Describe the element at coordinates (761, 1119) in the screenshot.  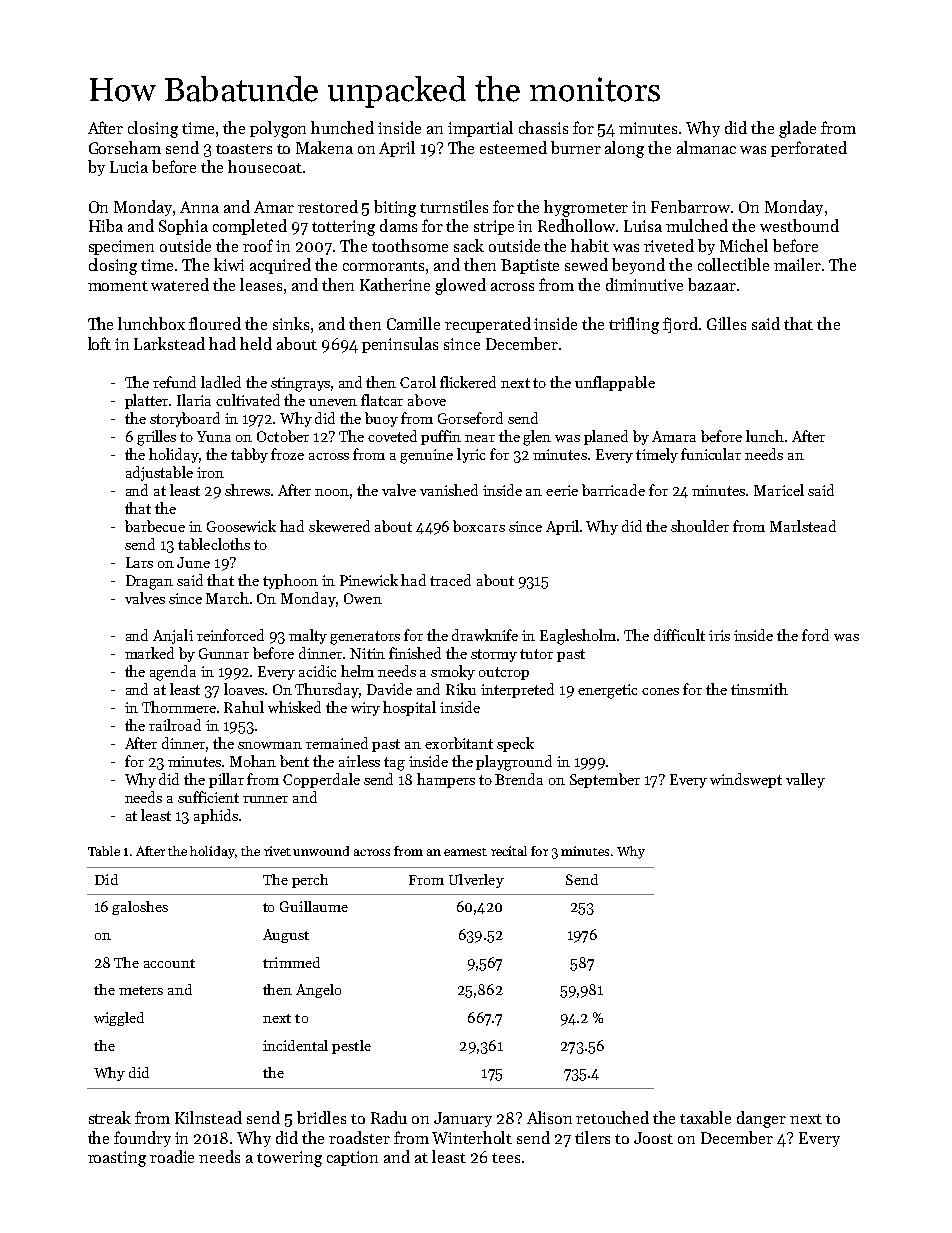
I see `danger` at that location.
